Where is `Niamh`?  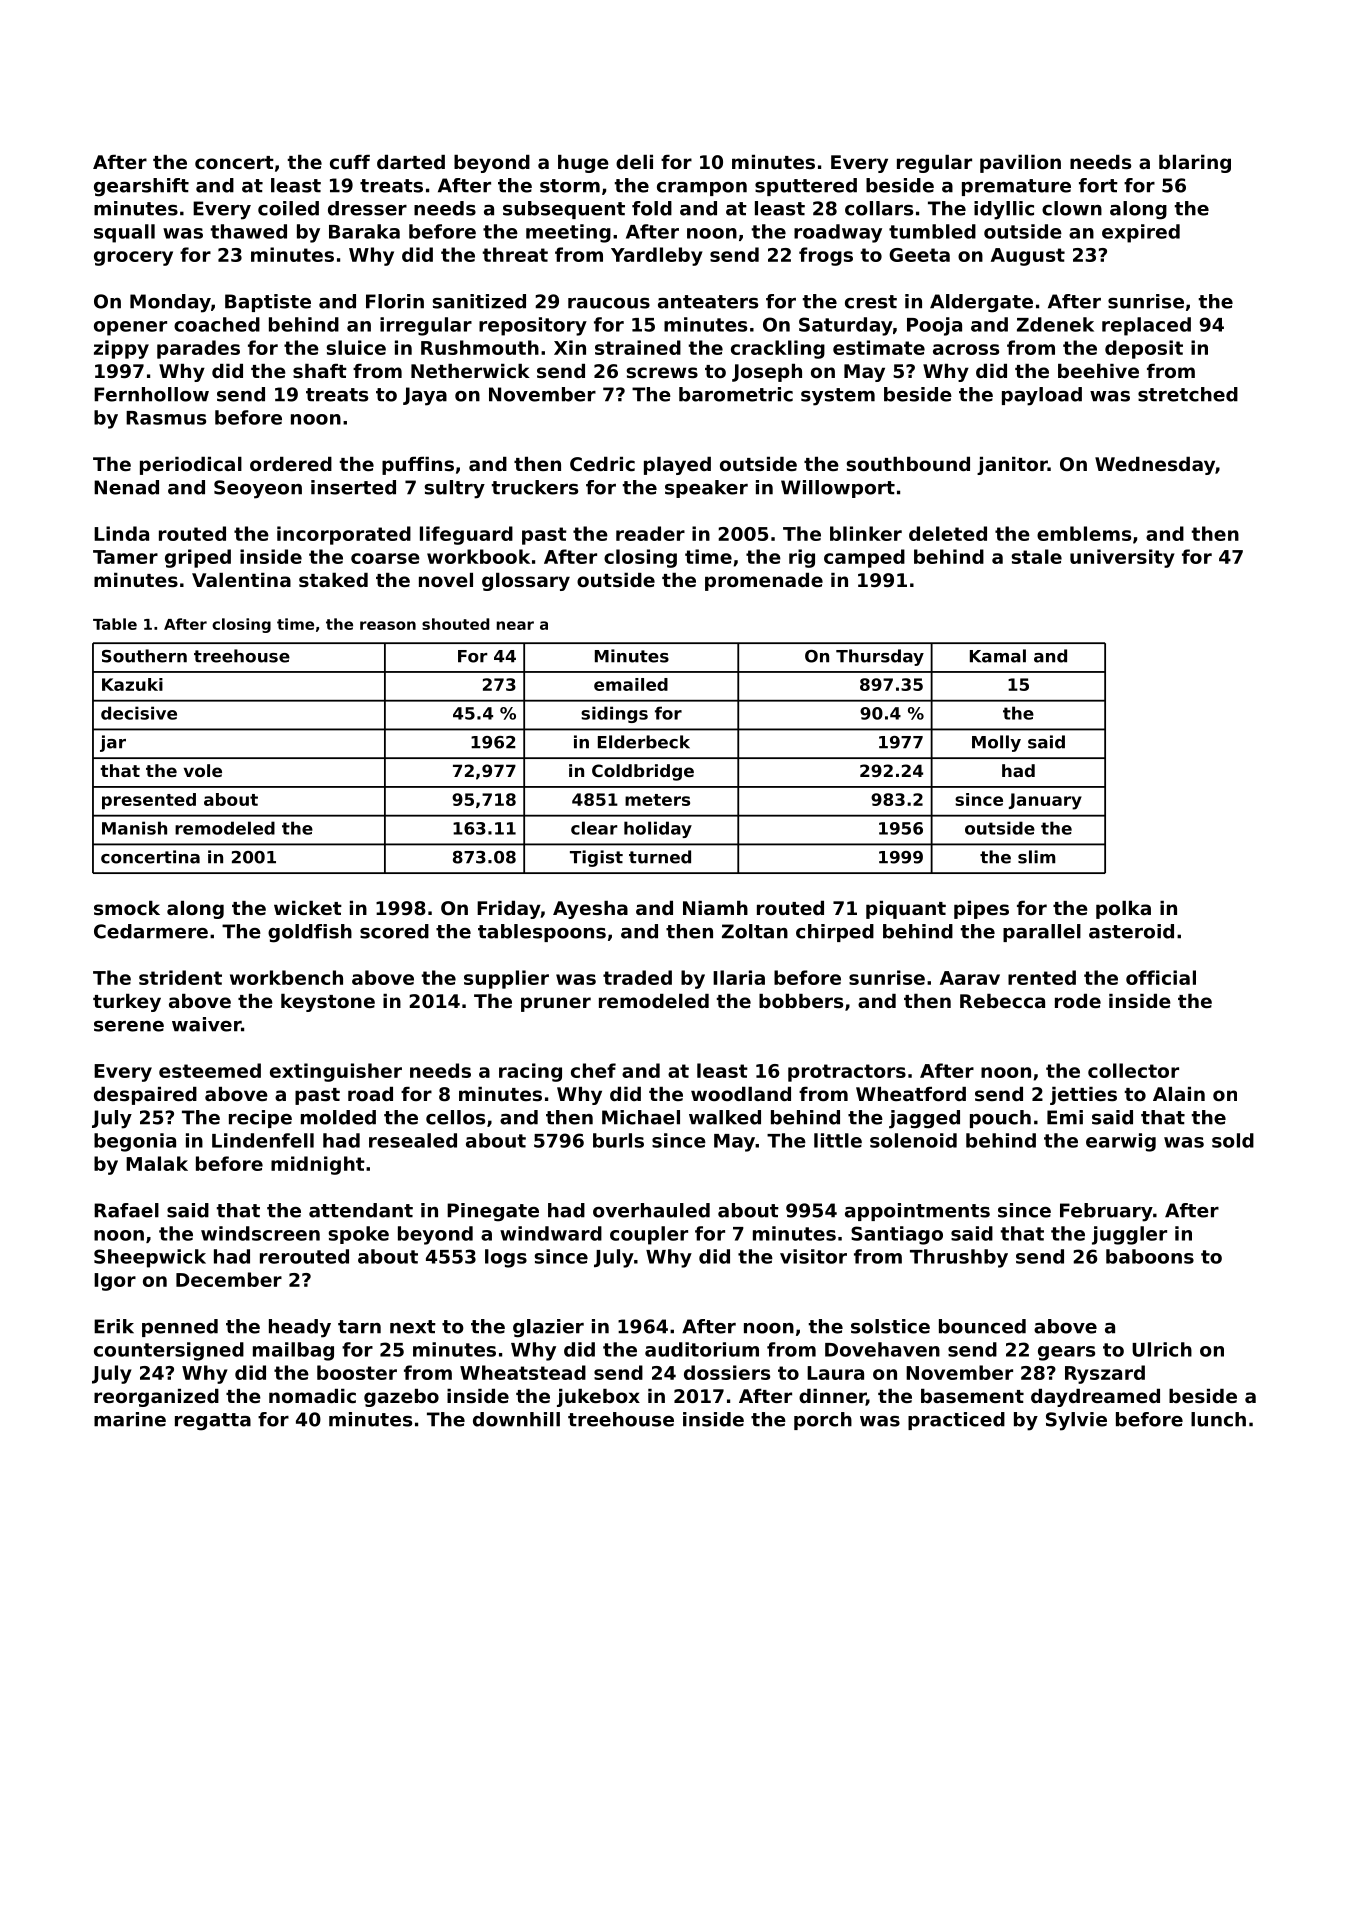
Niamh is located at coordinates (715, 908).
